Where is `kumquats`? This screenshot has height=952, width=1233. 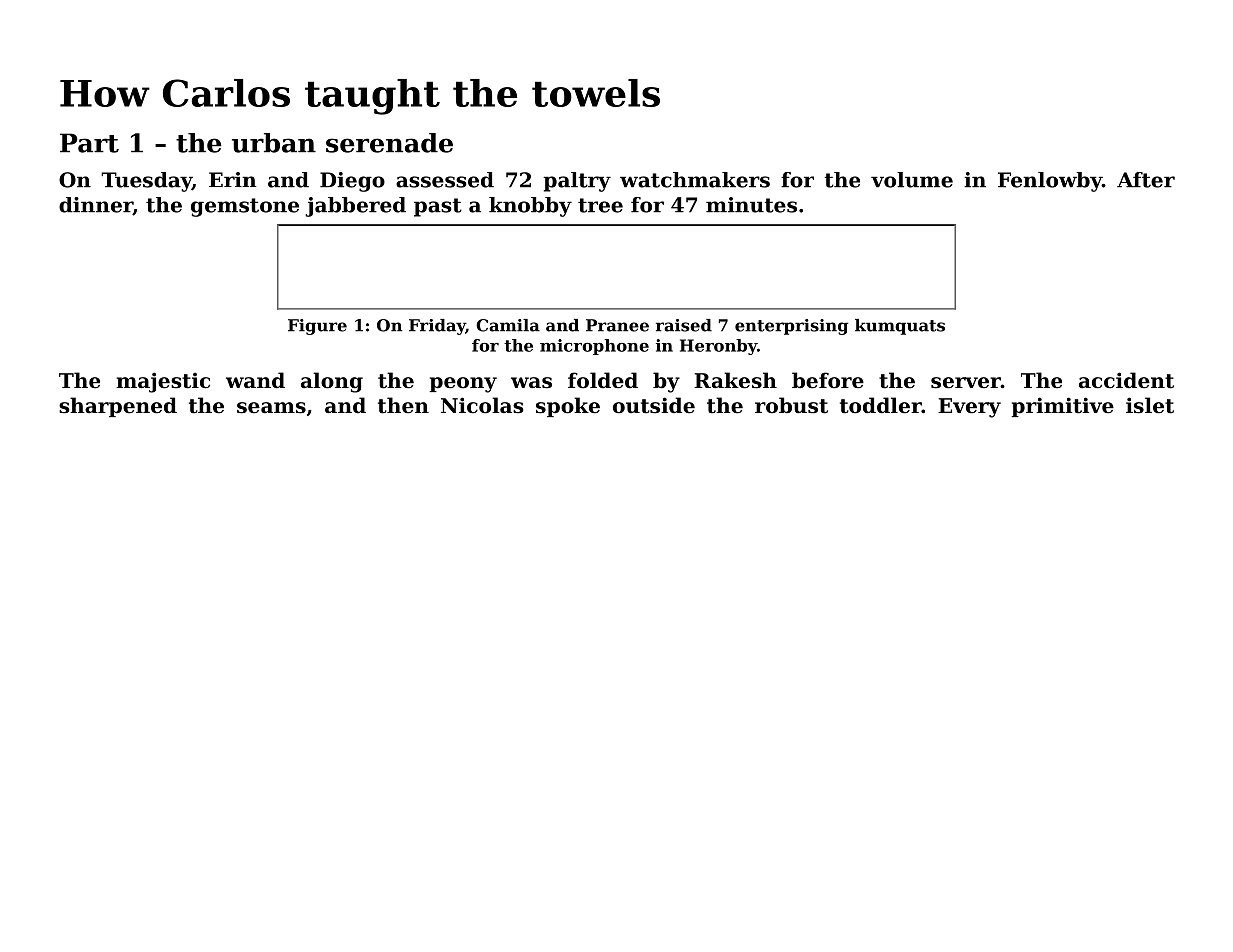
kumquats is located at coordinates (900, 327).
